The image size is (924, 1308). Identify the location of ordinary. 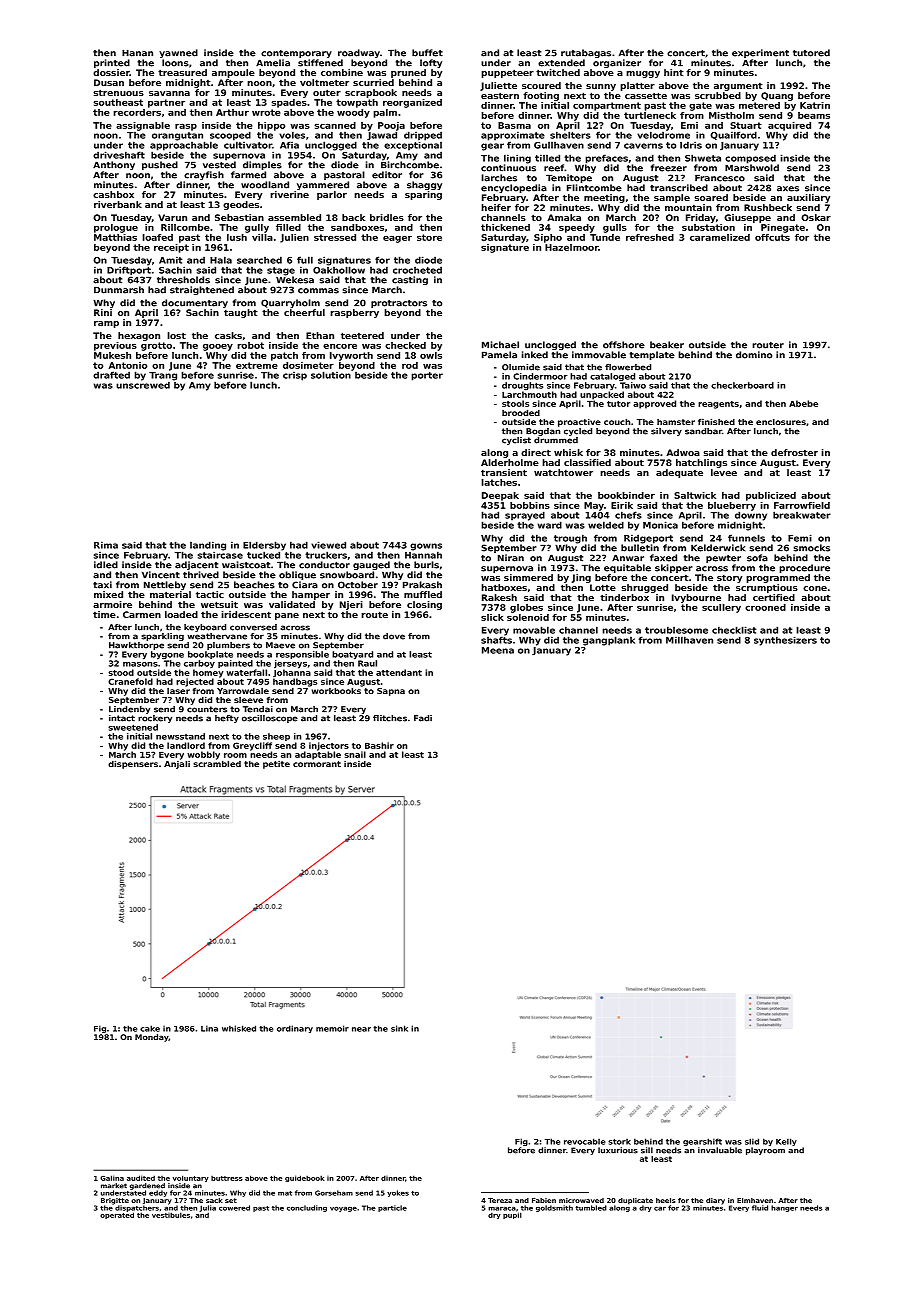
(295, 1029).
